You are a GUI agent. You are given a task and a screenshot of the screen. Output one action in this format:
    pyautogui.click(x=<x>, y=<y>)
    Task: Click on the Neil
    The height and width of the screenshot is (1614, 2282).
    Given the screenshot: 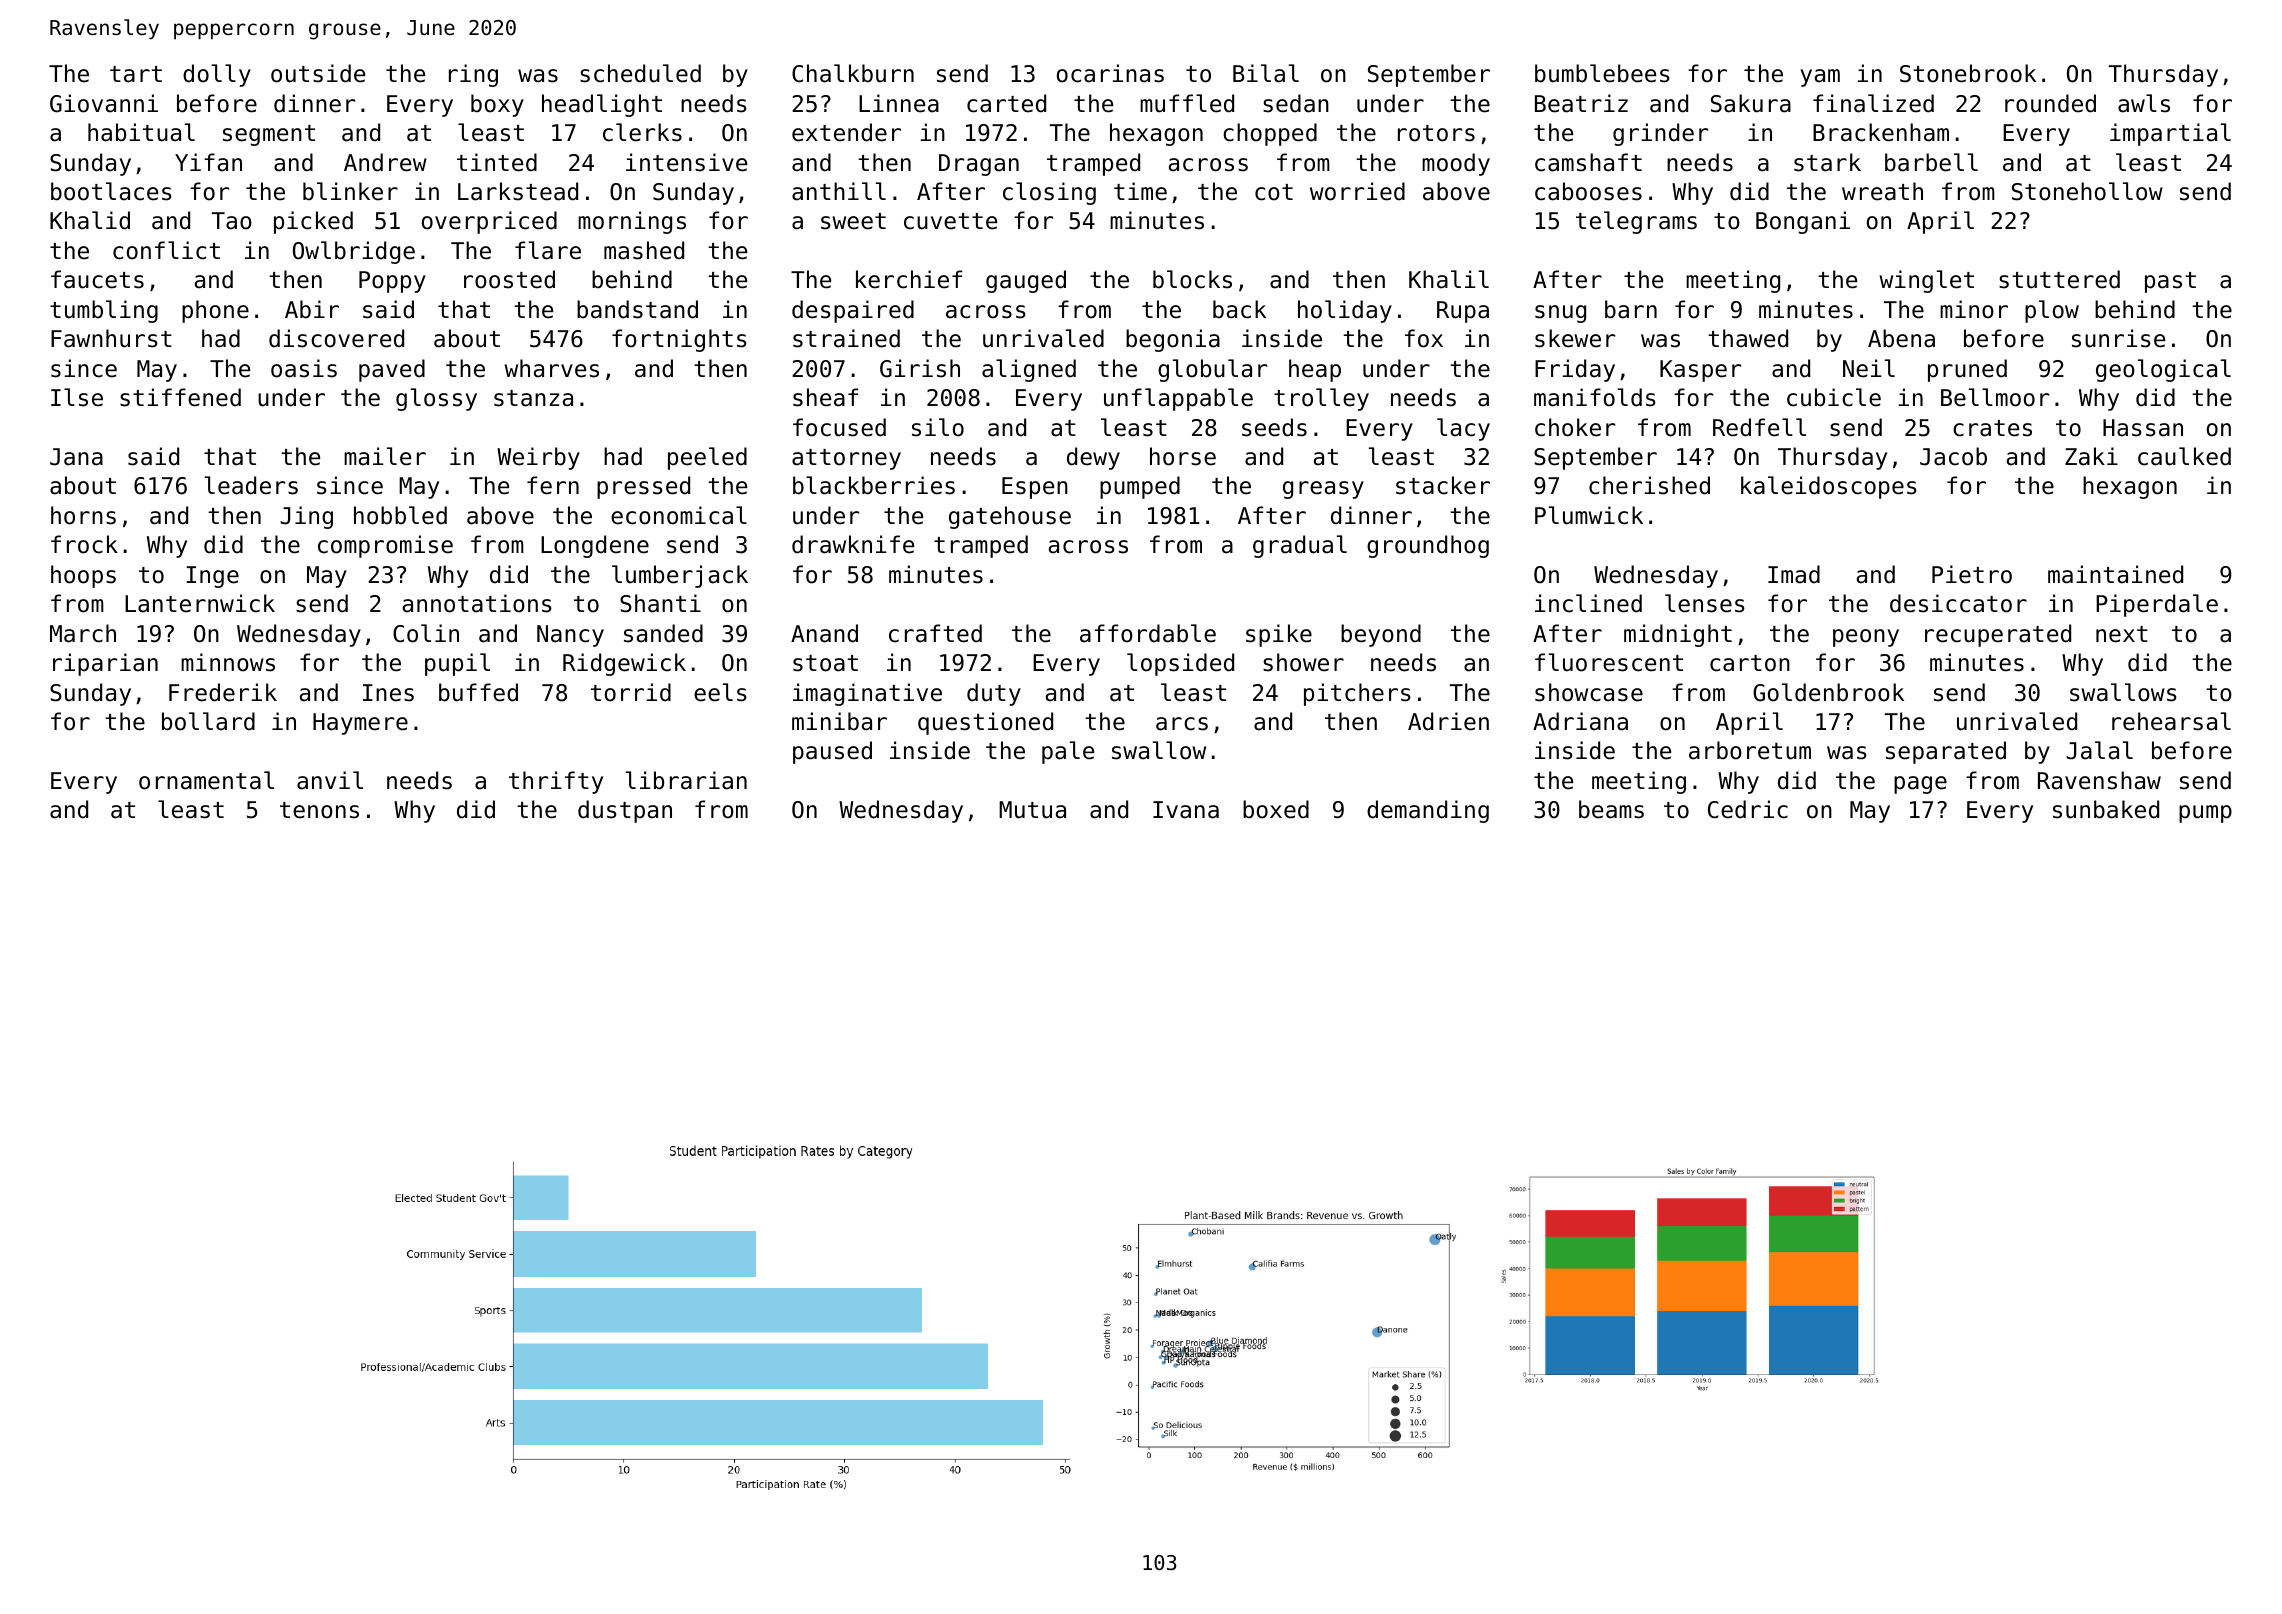 What is the action you would take?
    pyautogui.click(x=1869, y=368)
